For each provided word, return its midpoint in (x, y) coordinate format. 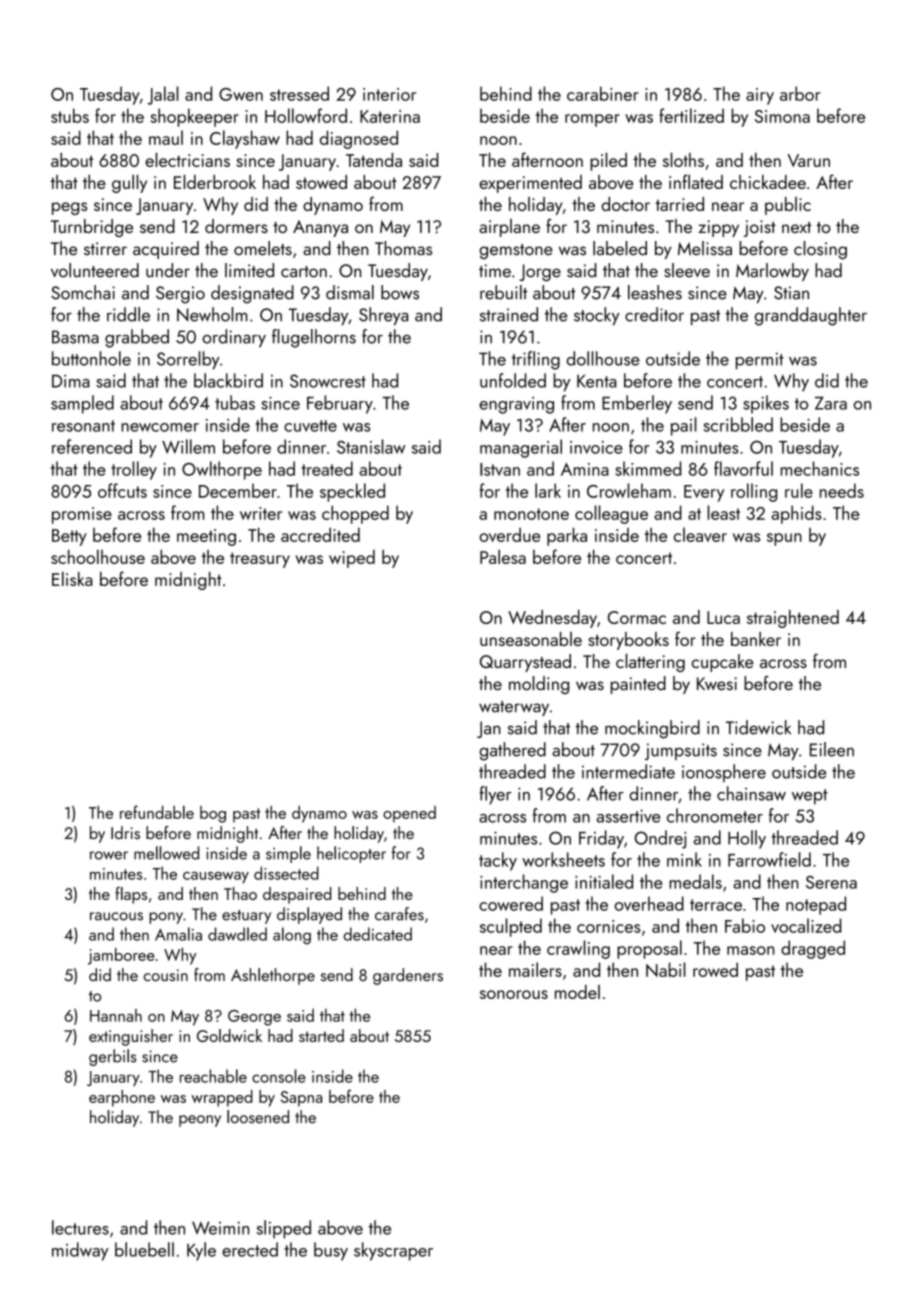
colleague (611, 514)
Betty (69, 537)
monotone (531, 514)
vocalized (806, 925)
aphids (796, 514)
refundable (157, 812)
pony (166, 918)
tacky (498, 861)
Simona (782, 116)
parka (567, 536)
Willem (188, 446)
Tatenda (374, 159)
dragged (813, 949)
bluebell (144, 1249)
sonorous (514, 994)
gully (129, 183)
